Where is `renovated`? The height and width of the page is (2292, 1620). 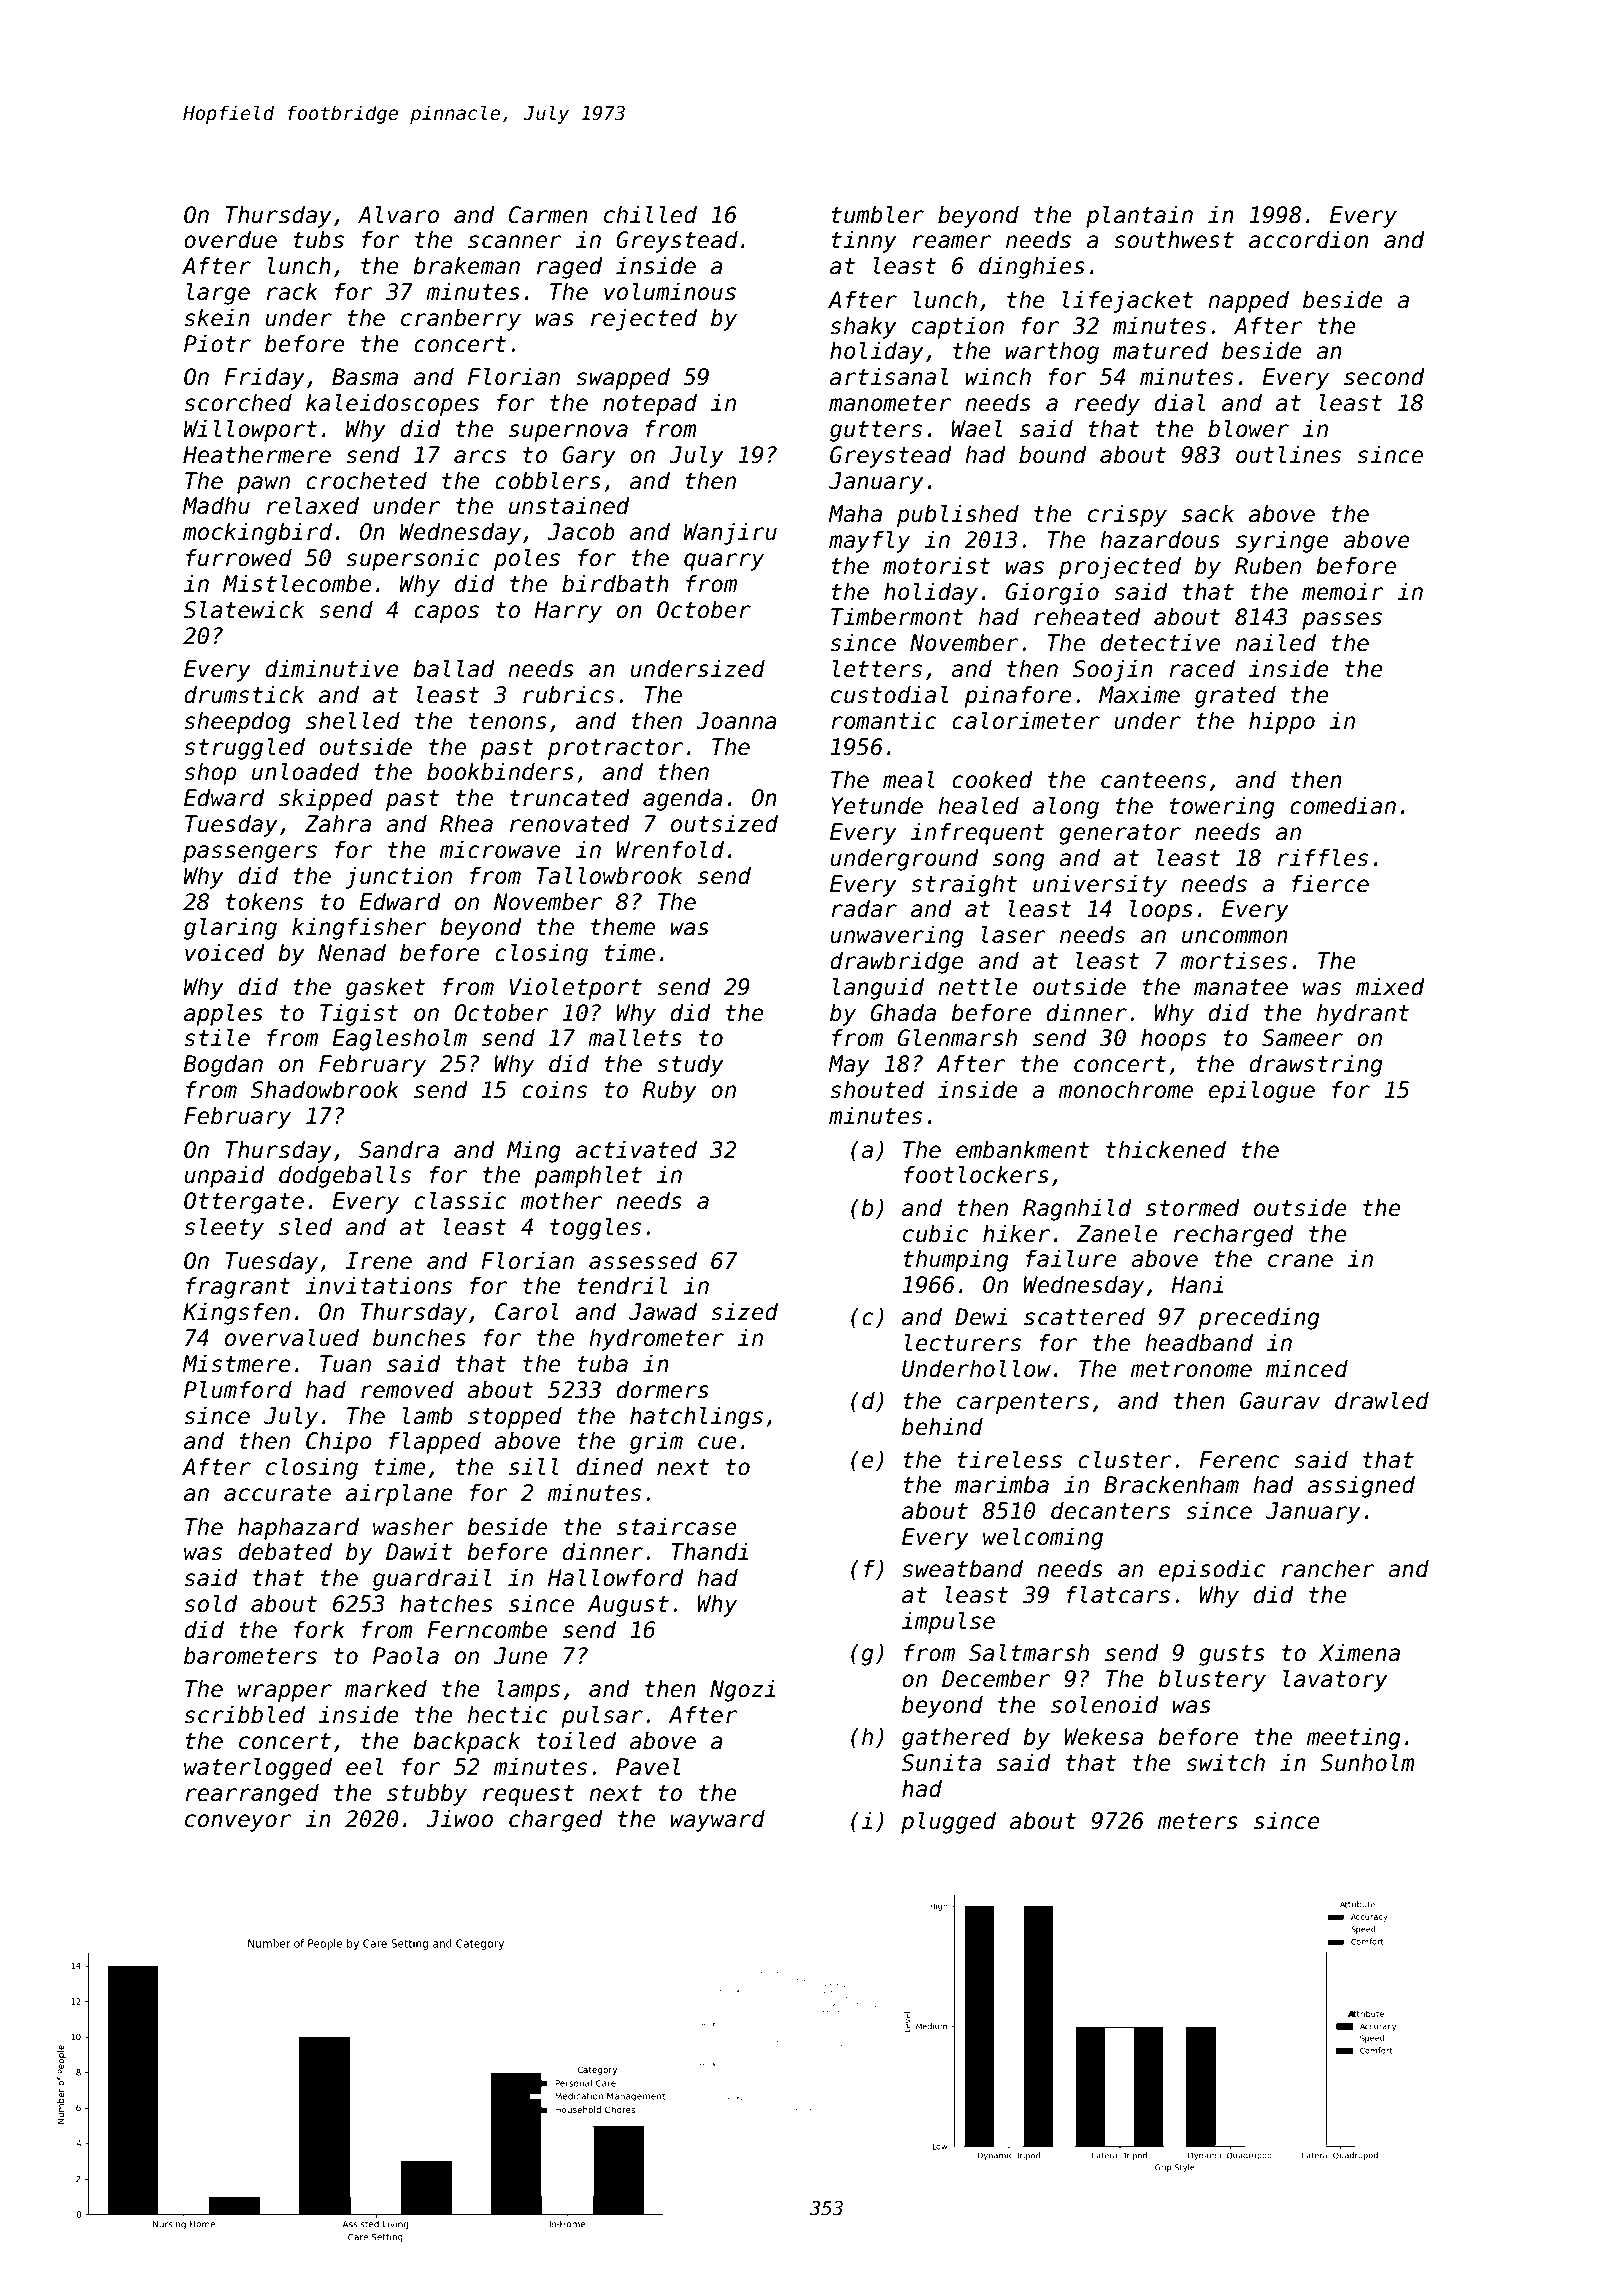 renovated is located at coordinates (570, 824).
